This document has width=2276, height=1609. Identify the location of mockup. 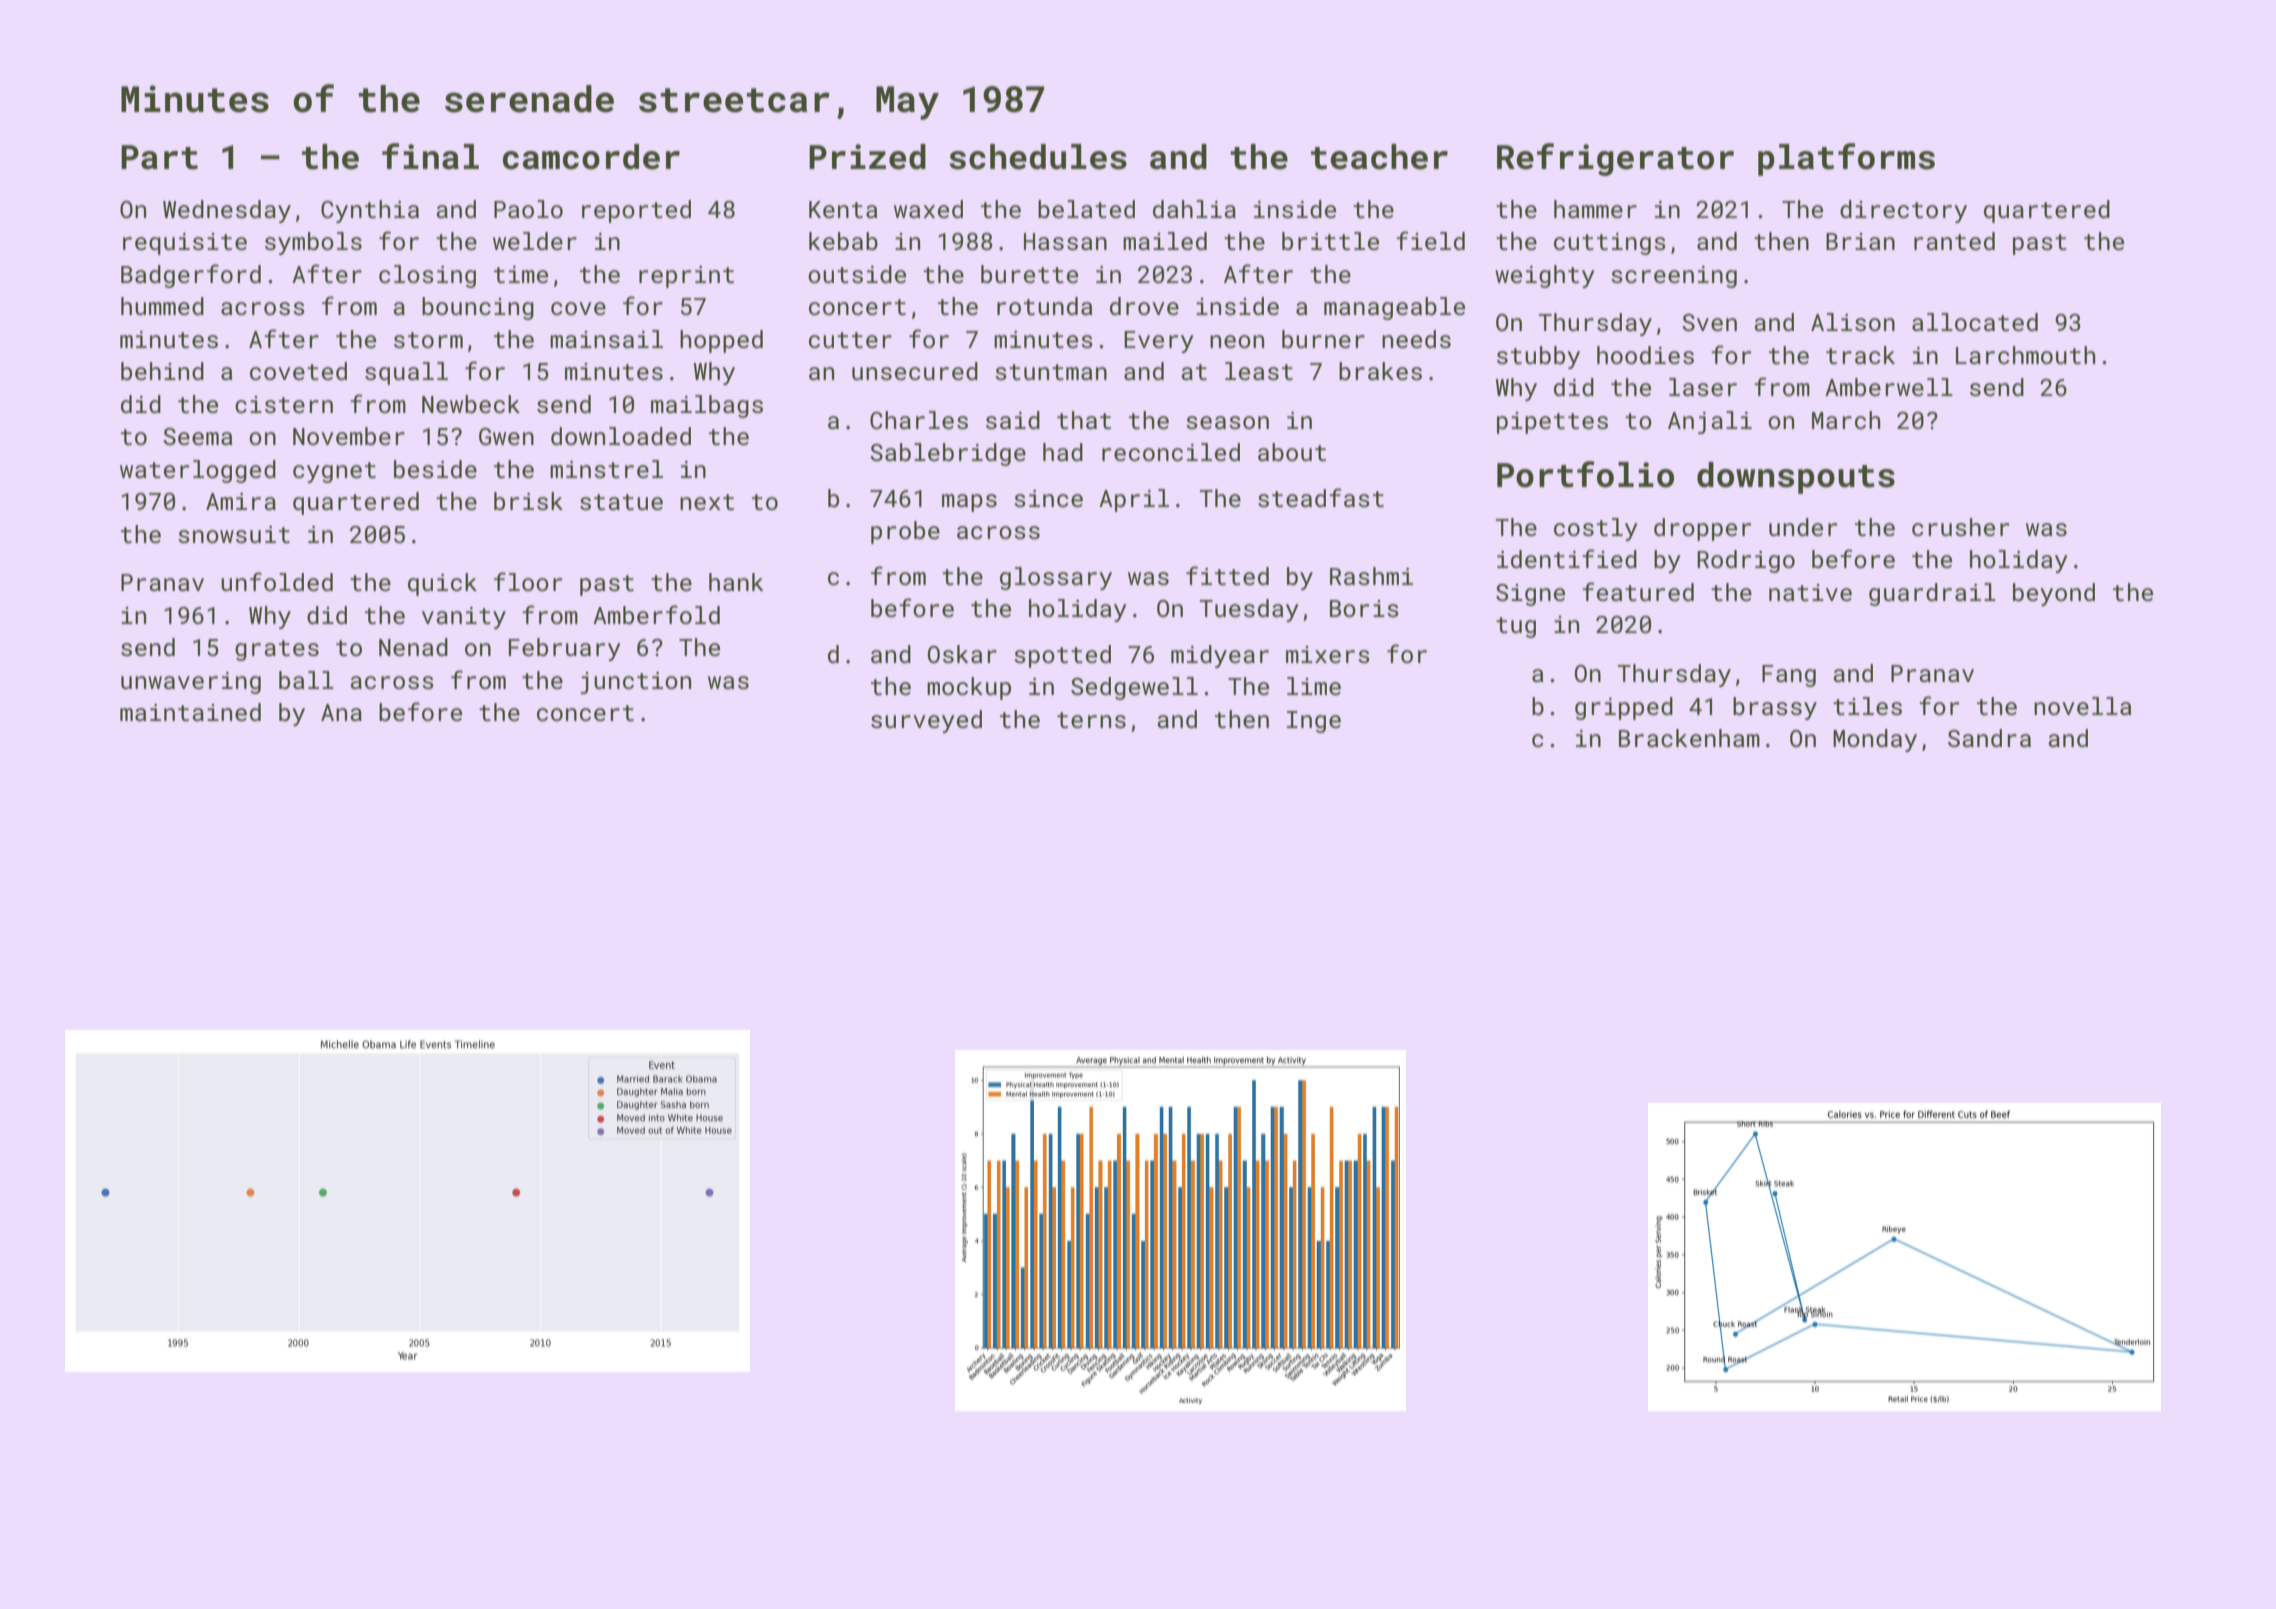
(969, 688).
